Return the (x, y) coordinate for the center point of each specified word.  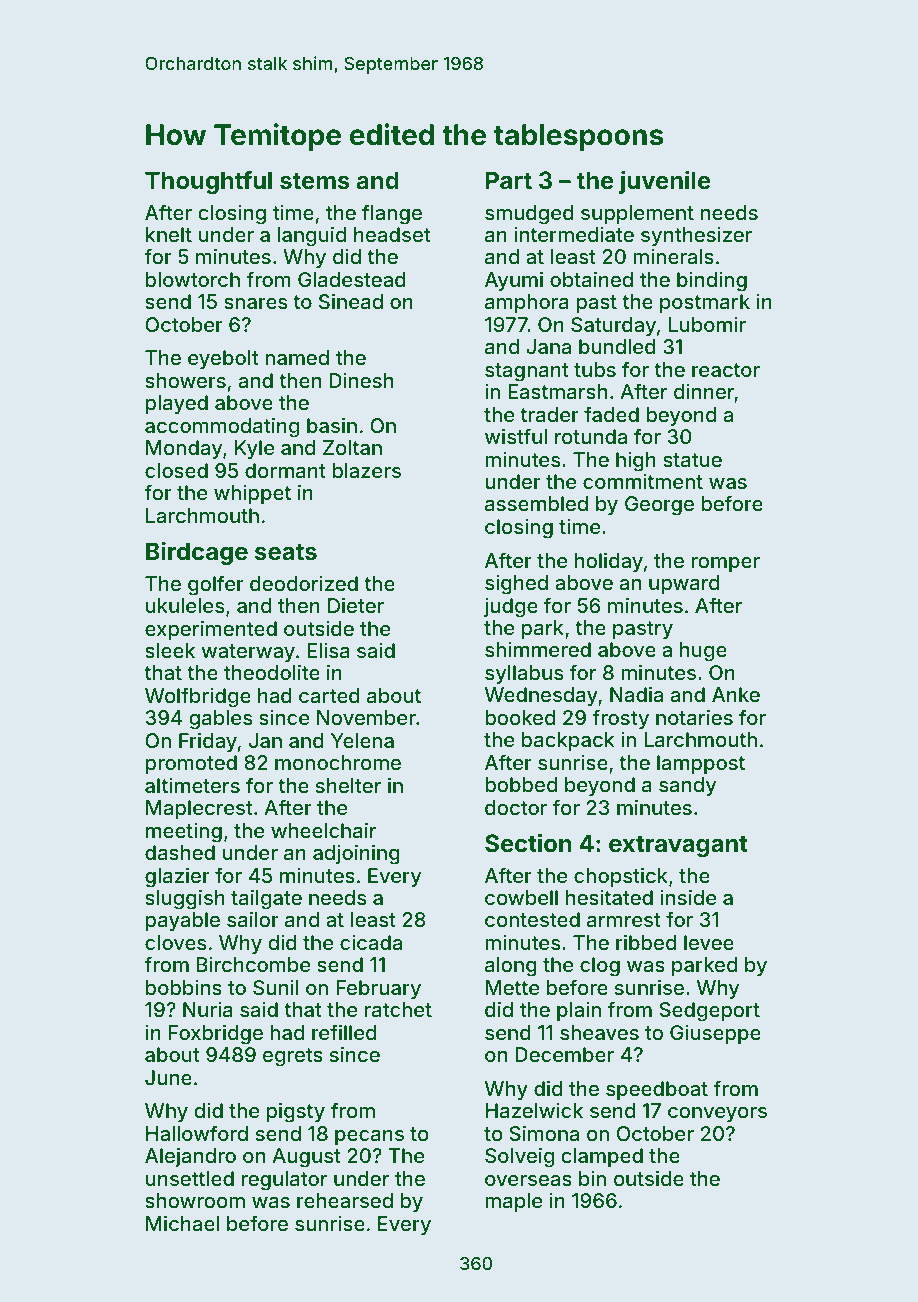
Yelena (362, 740)
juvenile (665, 182)
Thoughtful (208, 182)
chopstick (621, 877)
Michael (182, 1223)
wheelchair (323, 830)
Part (509, 180)
